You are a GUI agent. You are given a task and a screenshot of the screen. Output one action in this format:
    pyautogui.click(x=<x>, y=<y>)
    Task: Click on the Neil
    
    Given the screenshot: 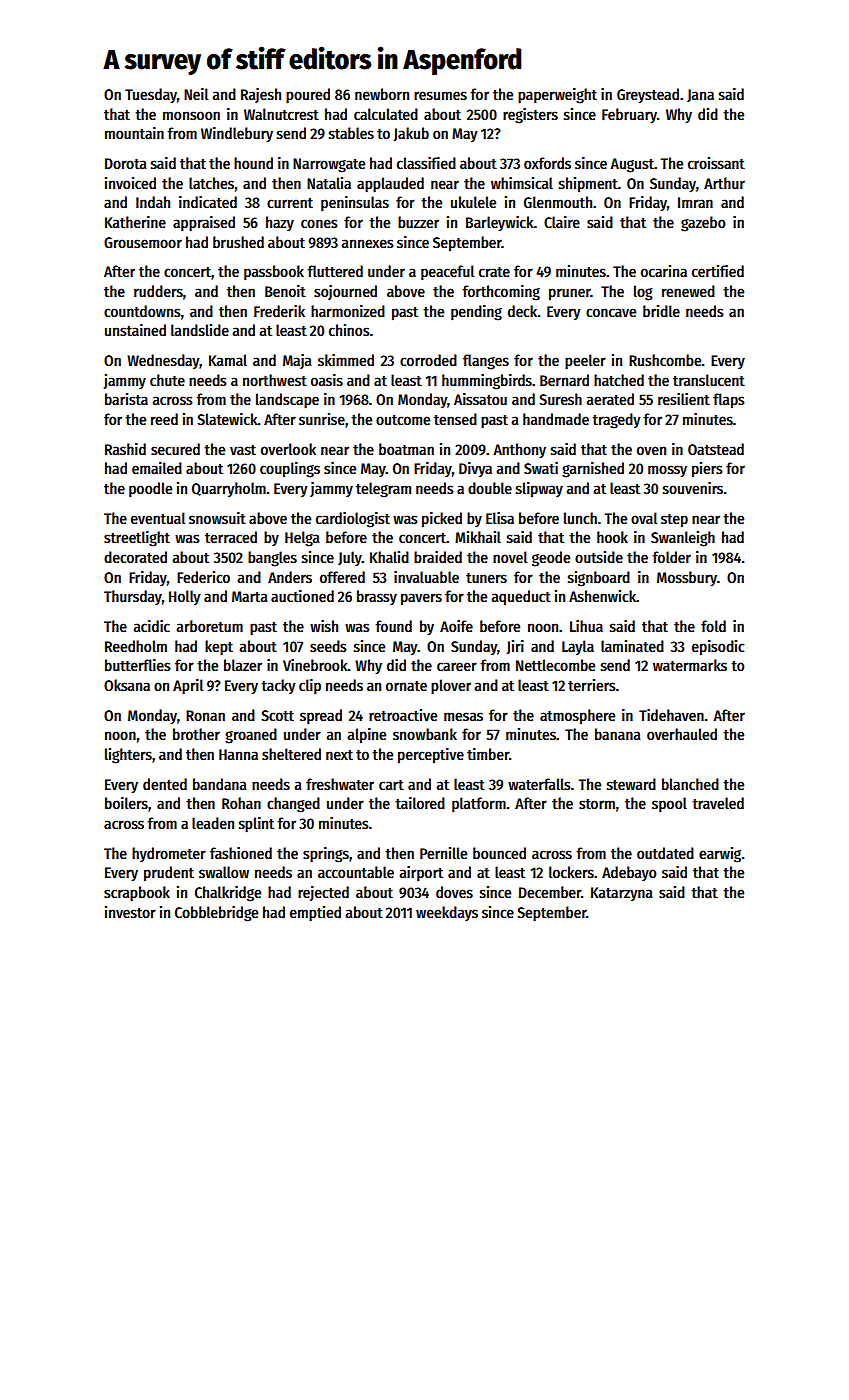 What is the action you would take?
    pyautogui.click(x=196, y=94)
